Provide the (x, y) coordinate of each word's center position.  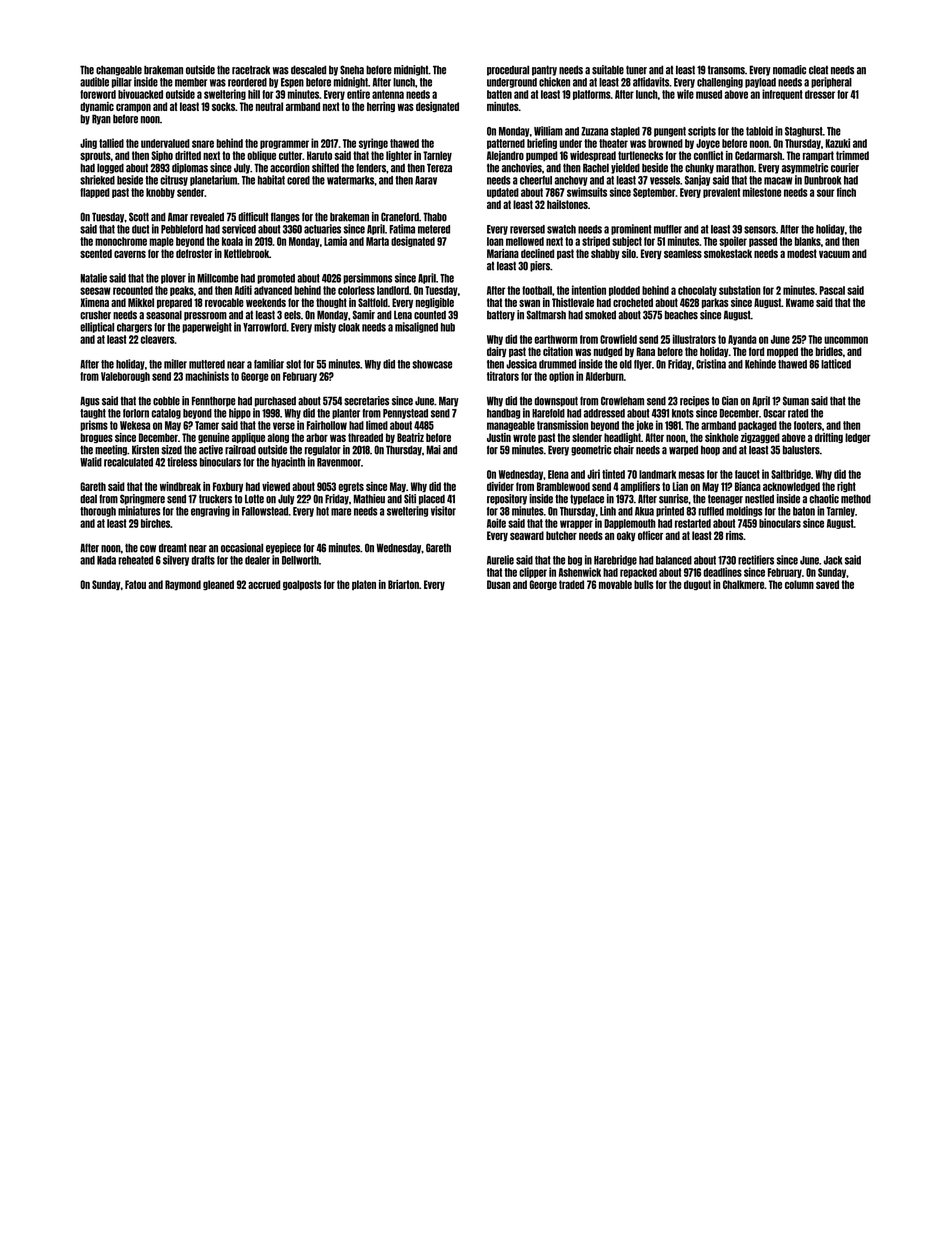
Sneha (352, 70)
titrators (503, 376)
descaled (308, 70)
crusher (95, 315)
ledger (858, 438)
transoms (726, 70)
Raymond (183, 585)
